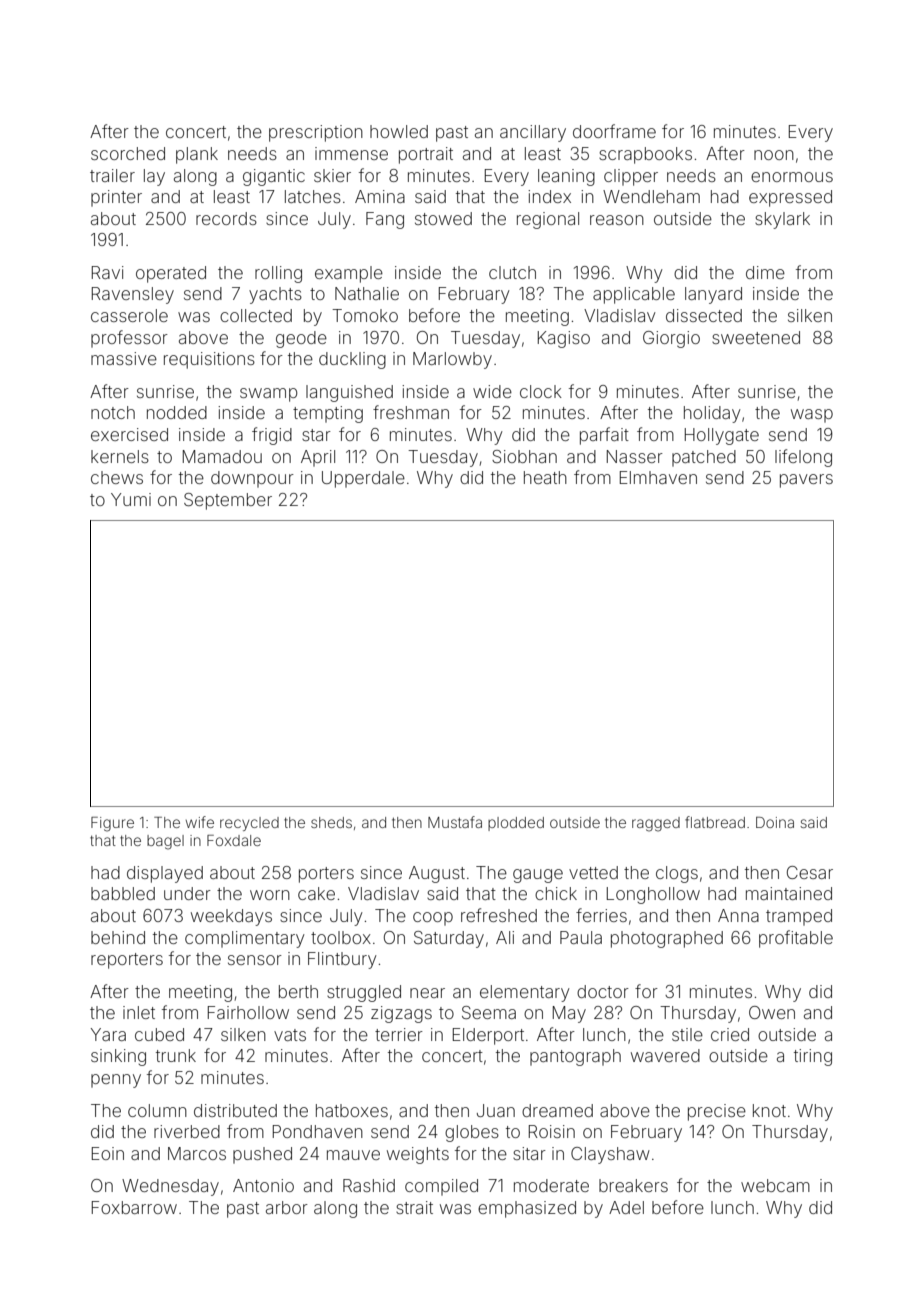 Image resolution: width=924 pixels, height=1308 pixels. Describe the element at coordinates (772, 1012) in the screenshot. I see `Owen` at that location.
